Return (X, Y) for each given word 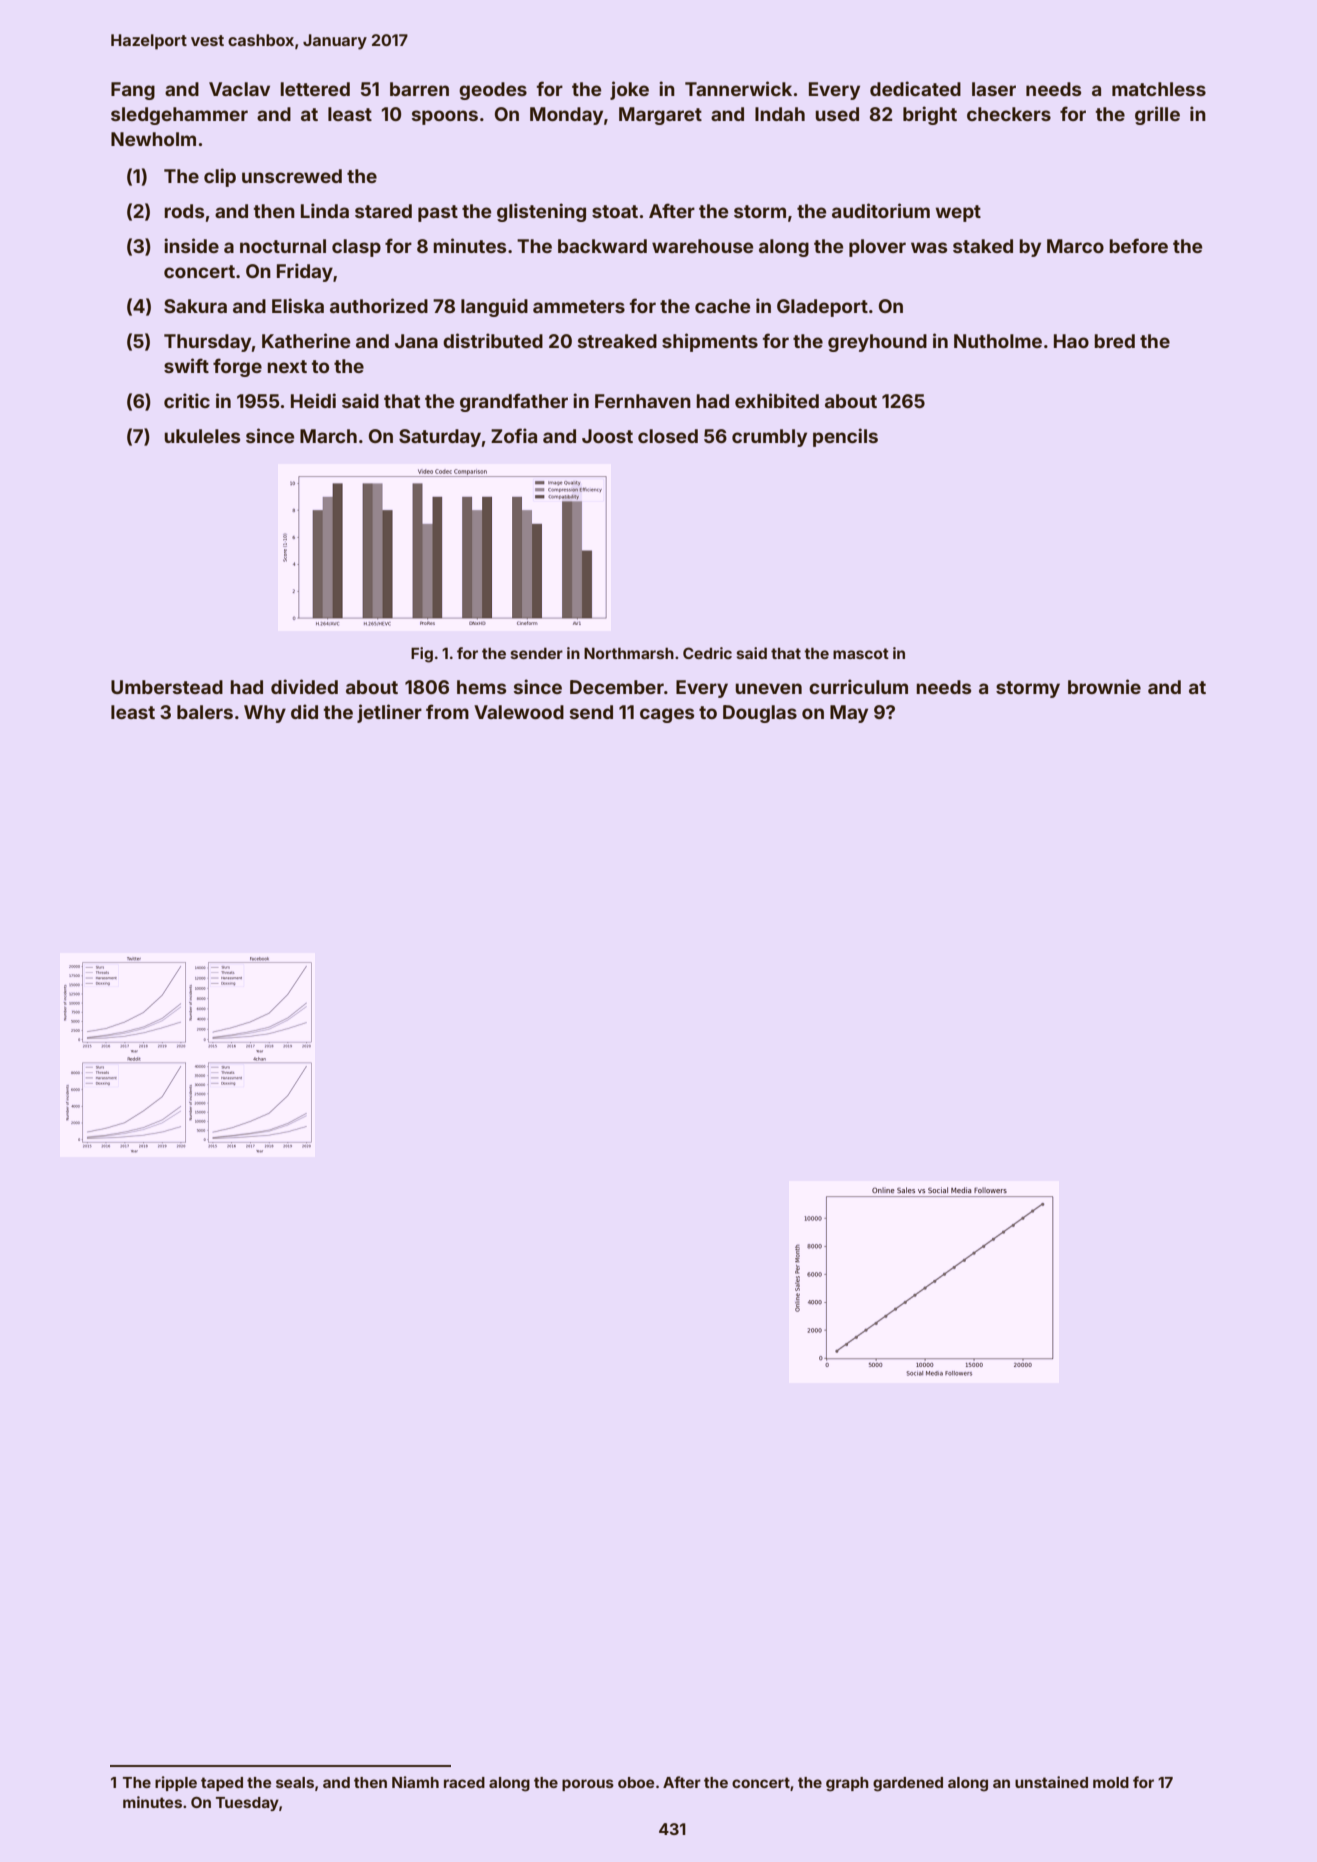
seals (295, 1782)
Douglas (760, 714)
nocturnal (283, 246)
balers (205, 712)
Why (265, 714)
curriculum (858, 686)
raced (464, 1782)
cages (667, 715)
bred (1114, 341)
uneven (768, 688)
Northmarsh (629, 653)
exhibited (777, 400)
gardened (908, 1784)
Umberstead (167, 687)
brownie (1104, 686)
